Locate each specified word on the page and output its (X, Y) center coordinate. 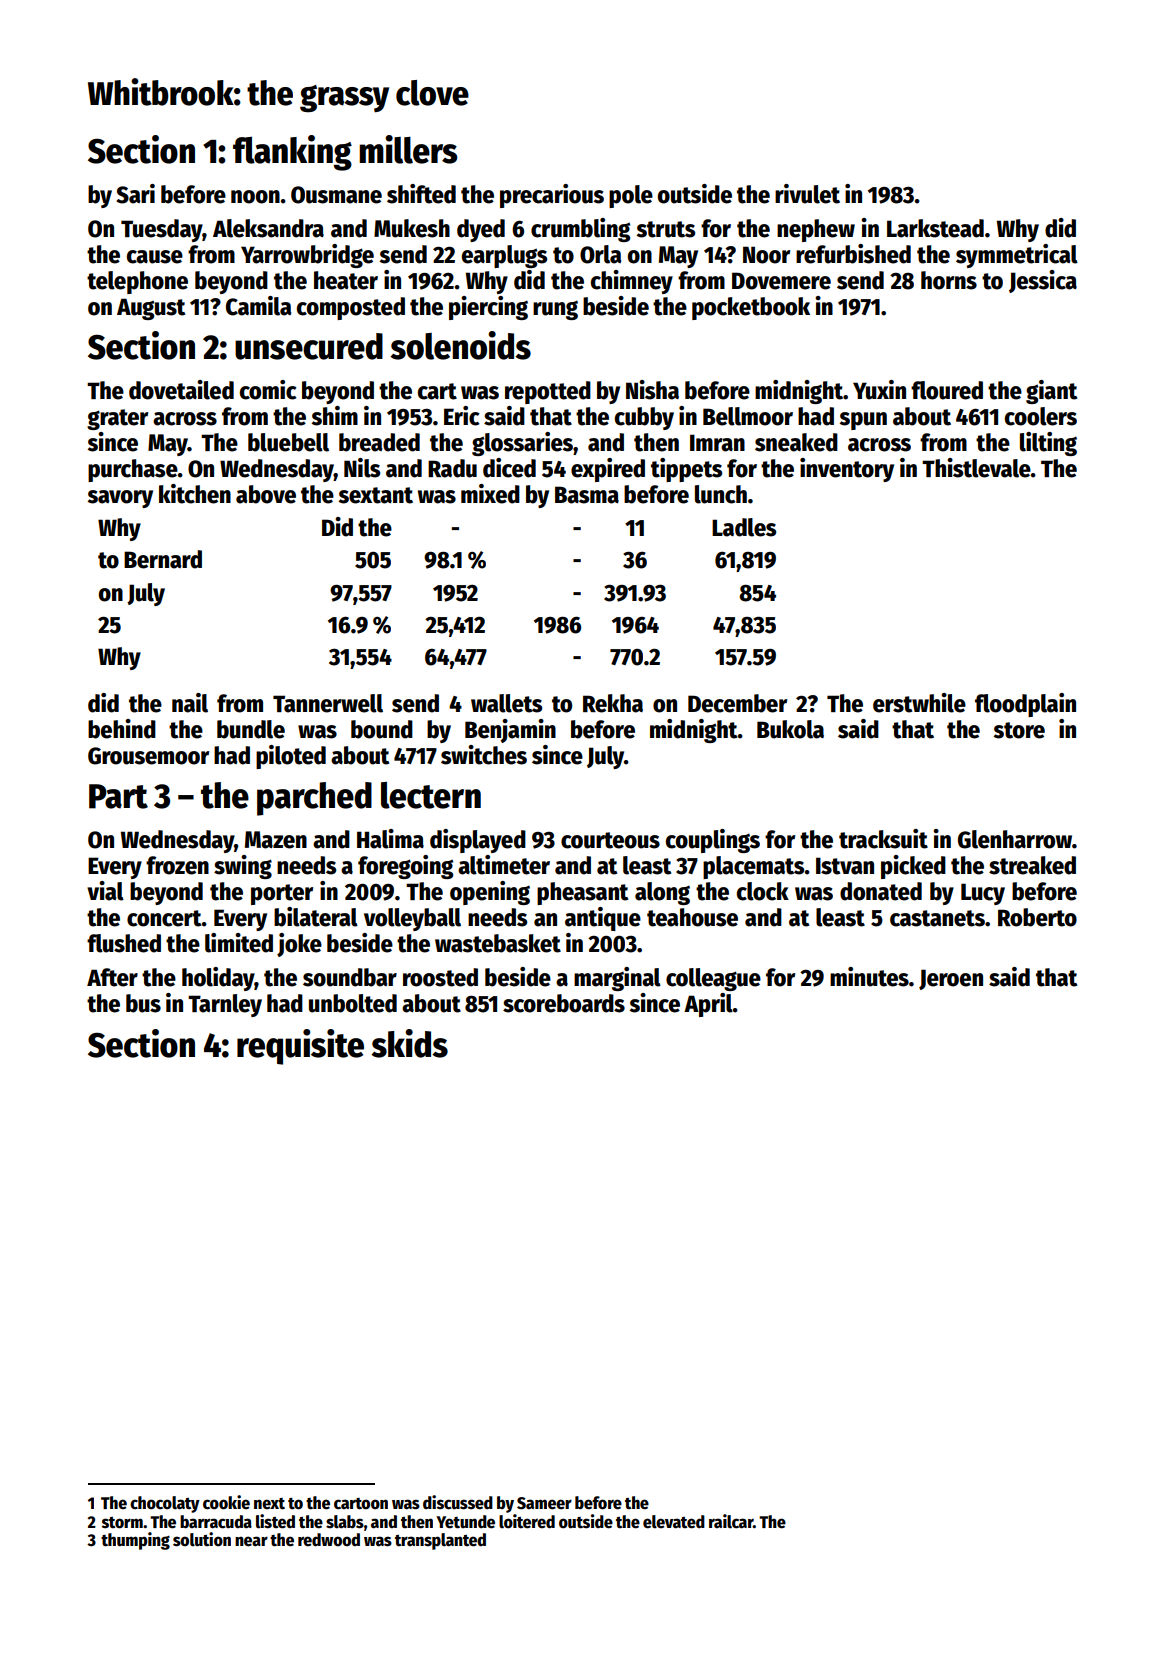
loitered (527, 1521)
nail (190, 703)
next (269, 1504)
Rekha (613, 703)
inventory (847, 470)
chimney (632, 282)
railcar (731, 1521)
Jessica (1043, 281)
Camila (258, 306)
